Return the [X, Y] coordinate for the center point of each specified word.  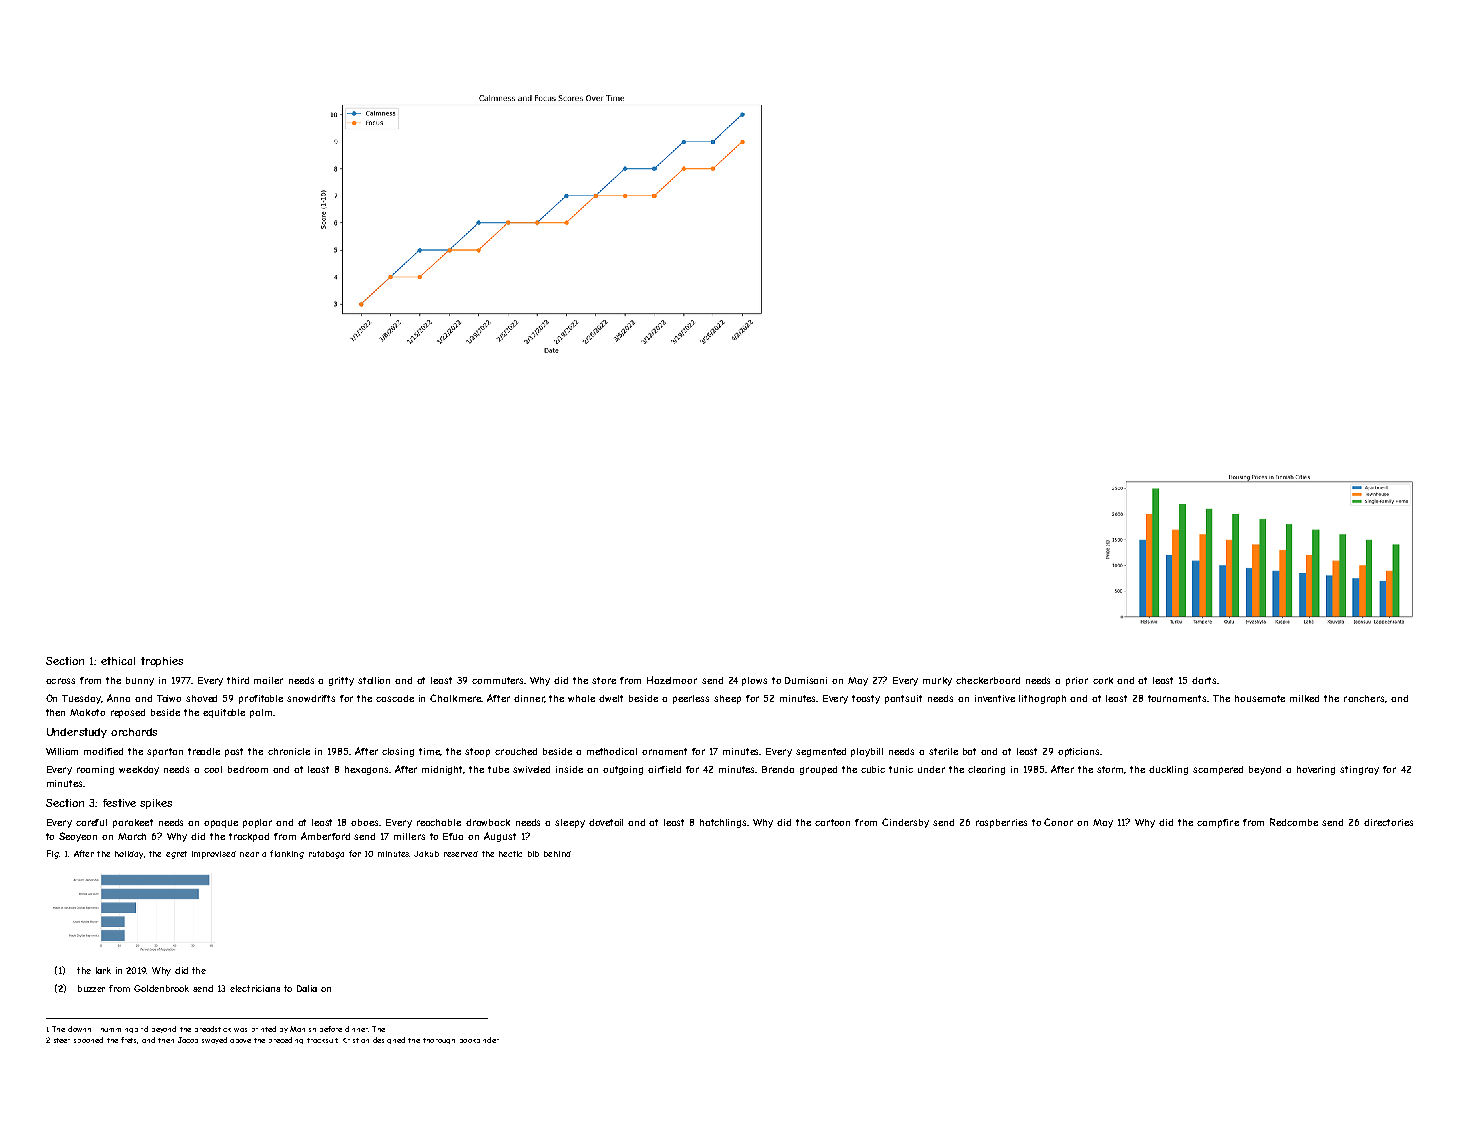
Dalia [307, 988]
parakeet [133, 823]
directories [1388, 822]
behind [557, 854]
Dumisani [806, 680]
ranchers [1364, 698]
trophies [162, 662]
